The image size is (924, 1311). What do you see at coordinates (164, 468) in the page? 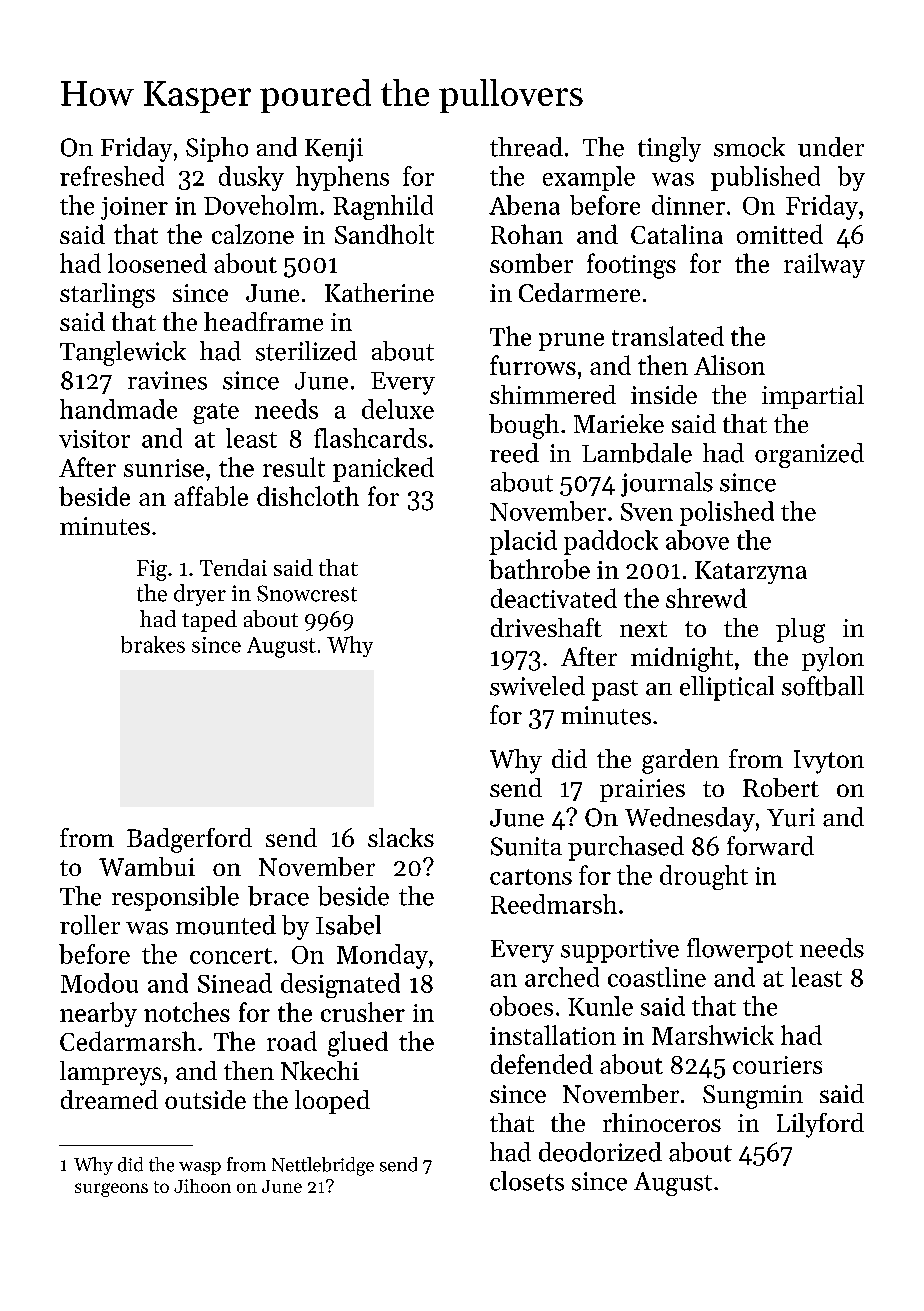
I see `sunrise` at bounding box center [164, 468].
